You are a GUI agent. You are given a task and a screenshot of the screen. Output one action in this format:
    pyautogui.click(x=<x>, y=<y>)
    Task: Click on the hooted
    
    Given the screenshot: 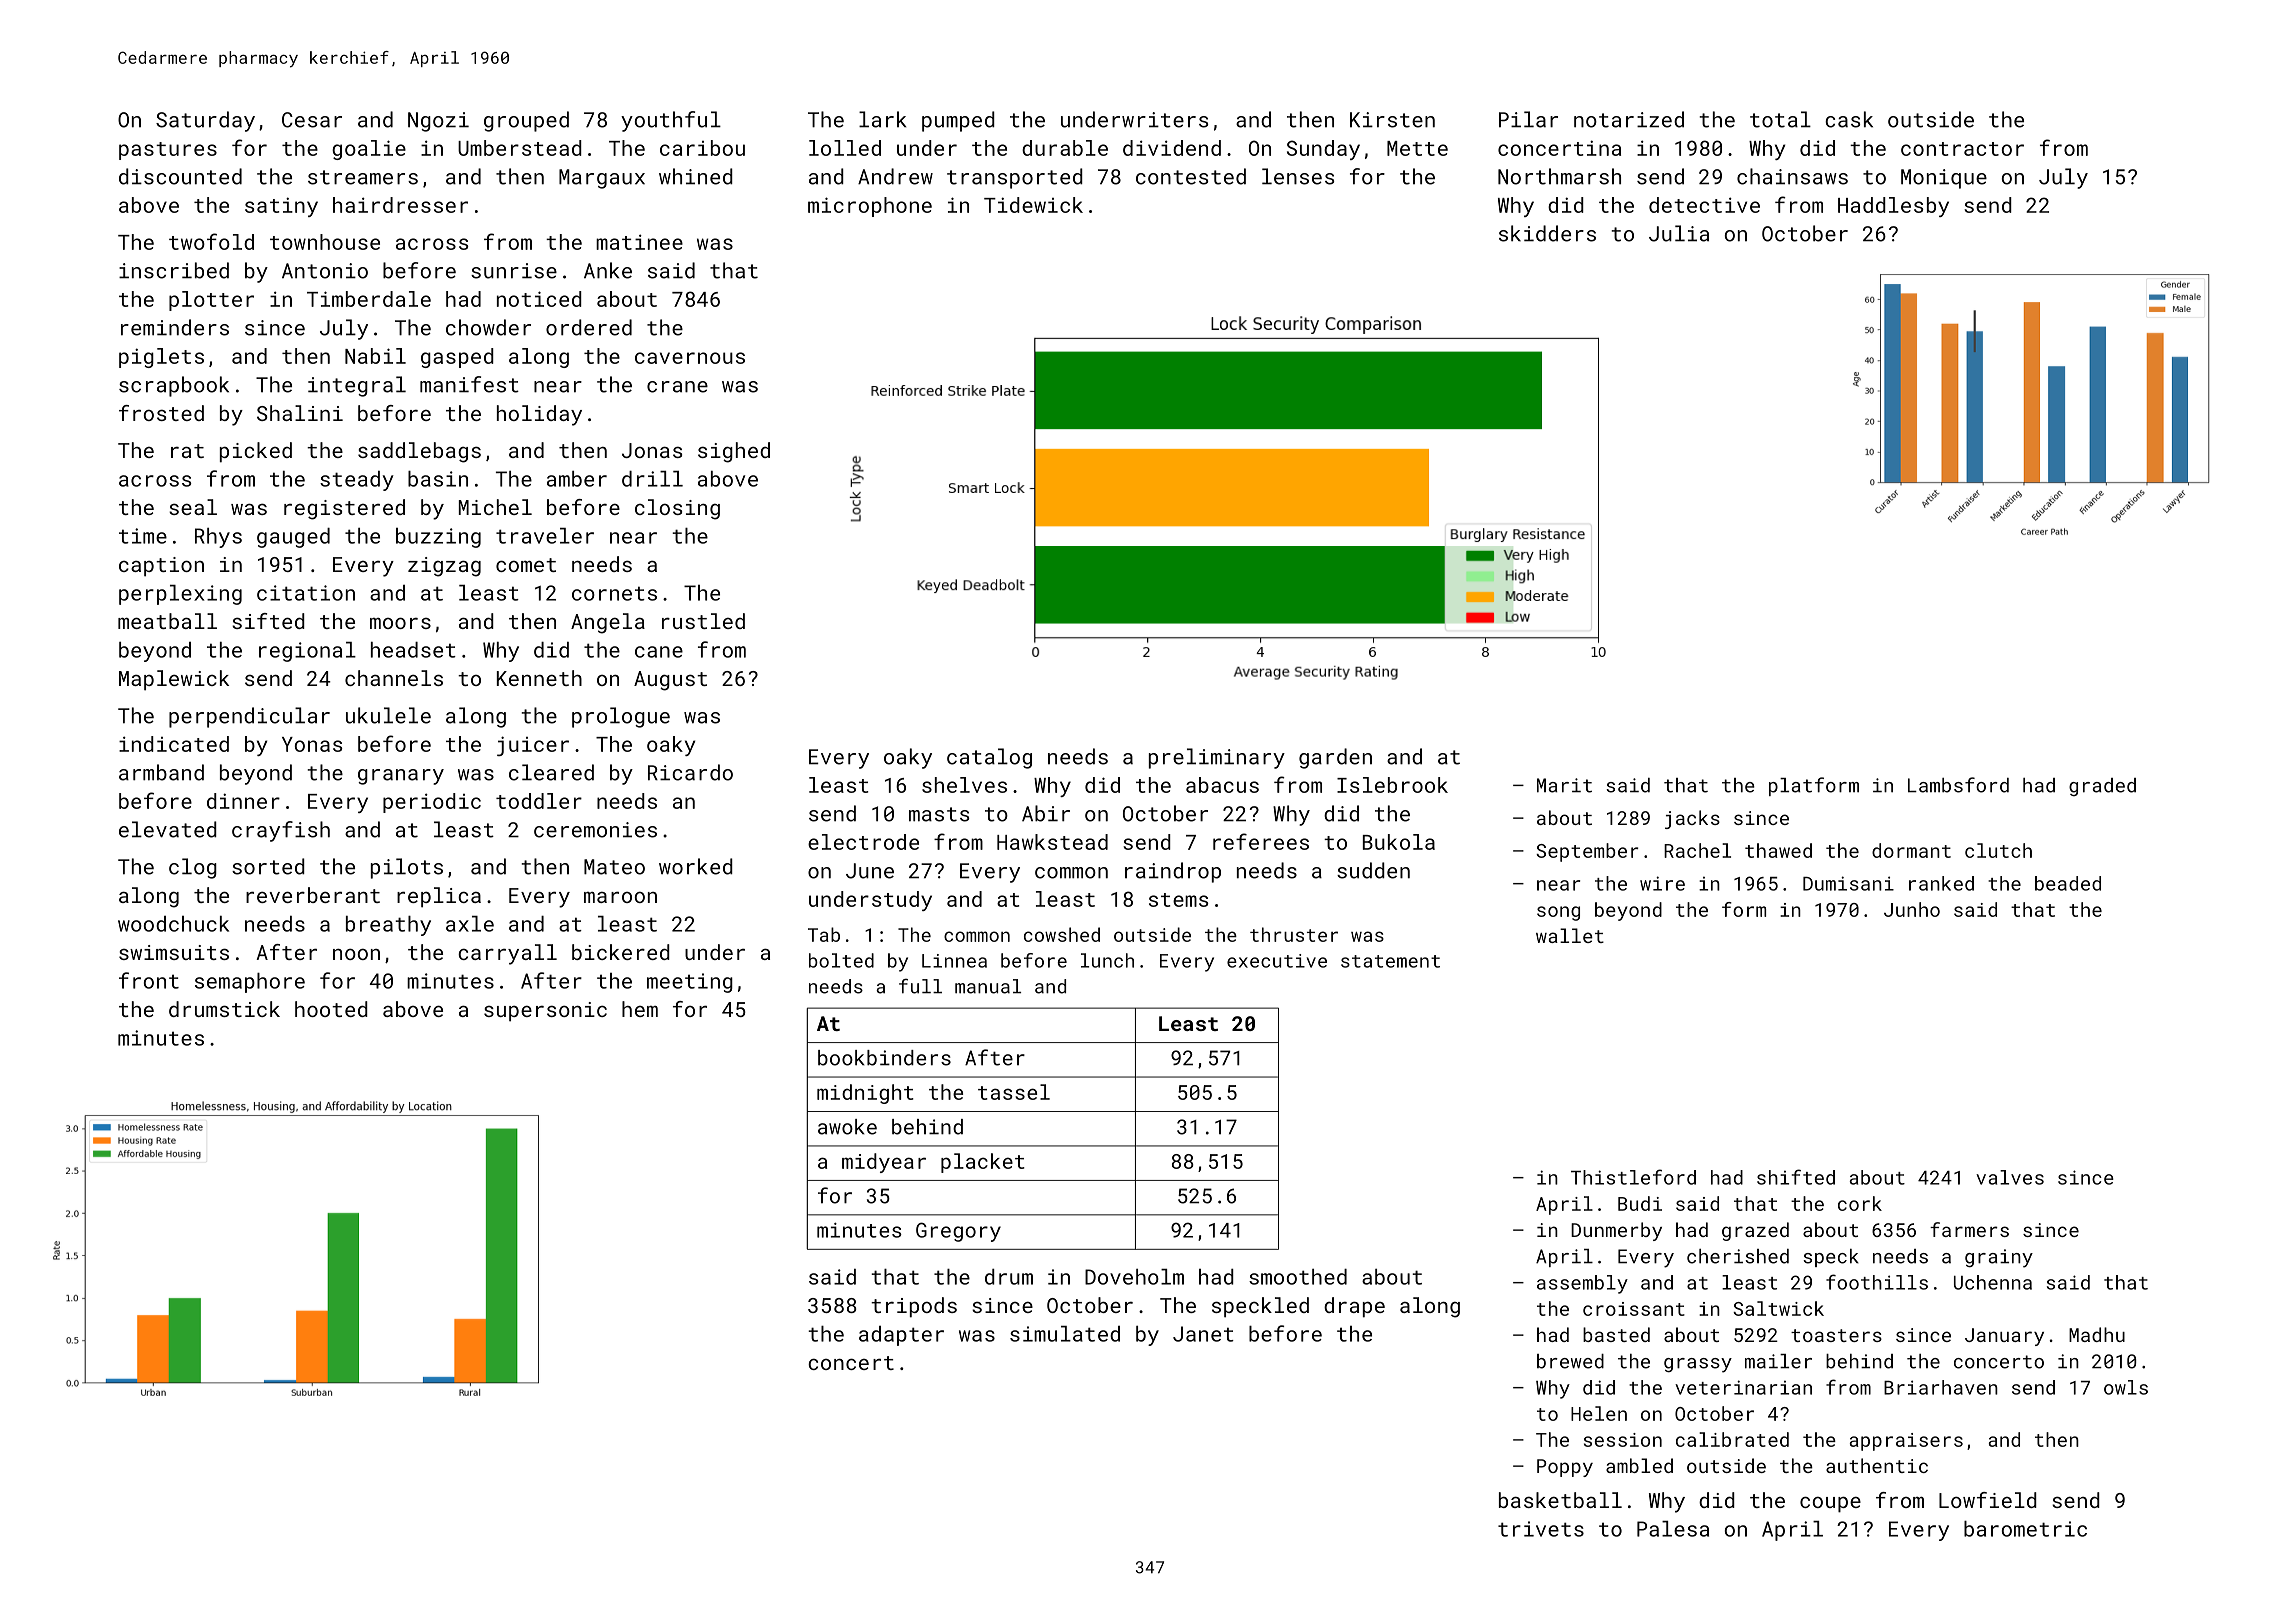 What is the action you would take?
    pyautogui.click(x=331, y=1009)
